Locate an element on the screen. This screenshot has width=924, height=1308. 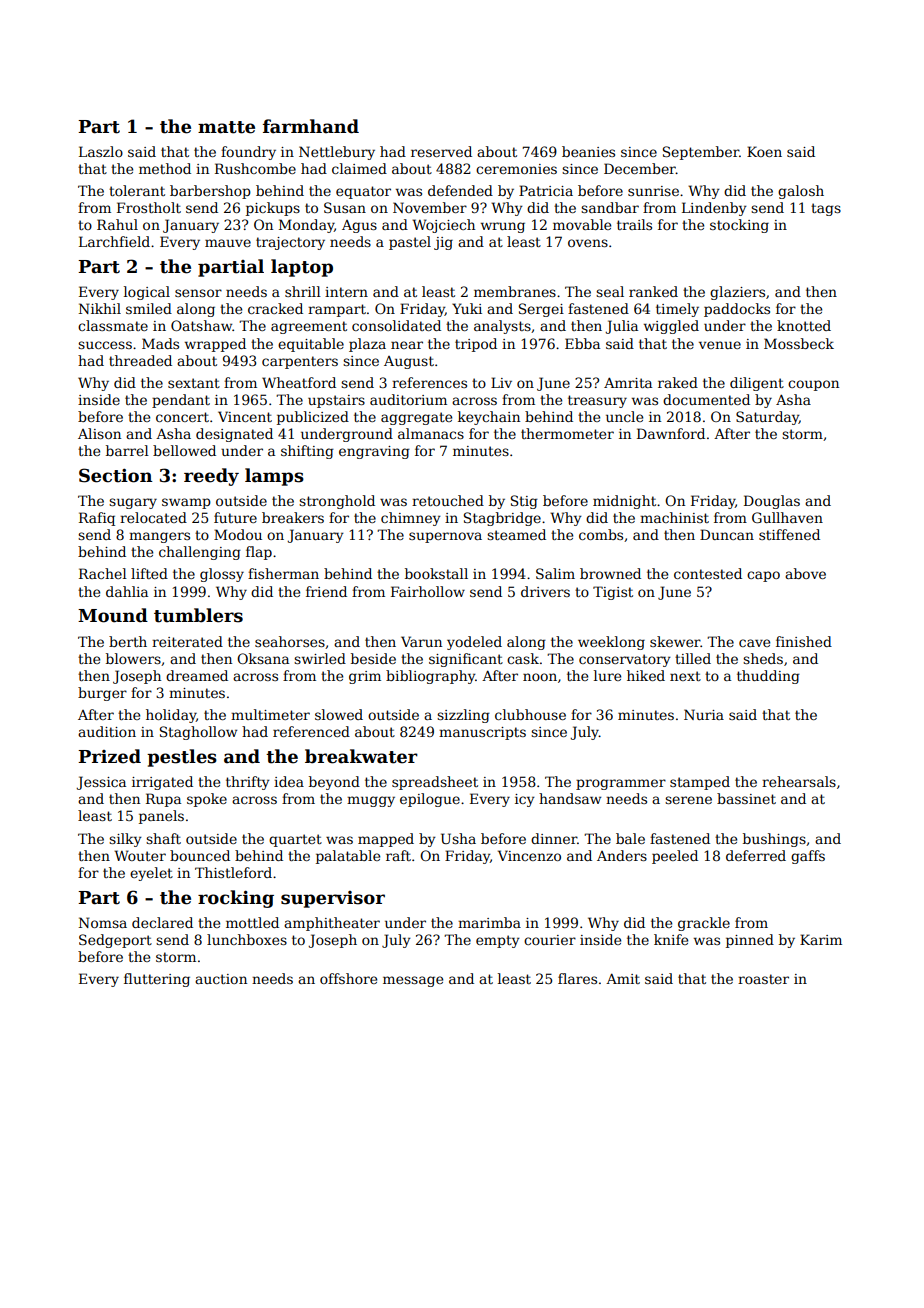
stronghold is located at coordinates (337, 502).
